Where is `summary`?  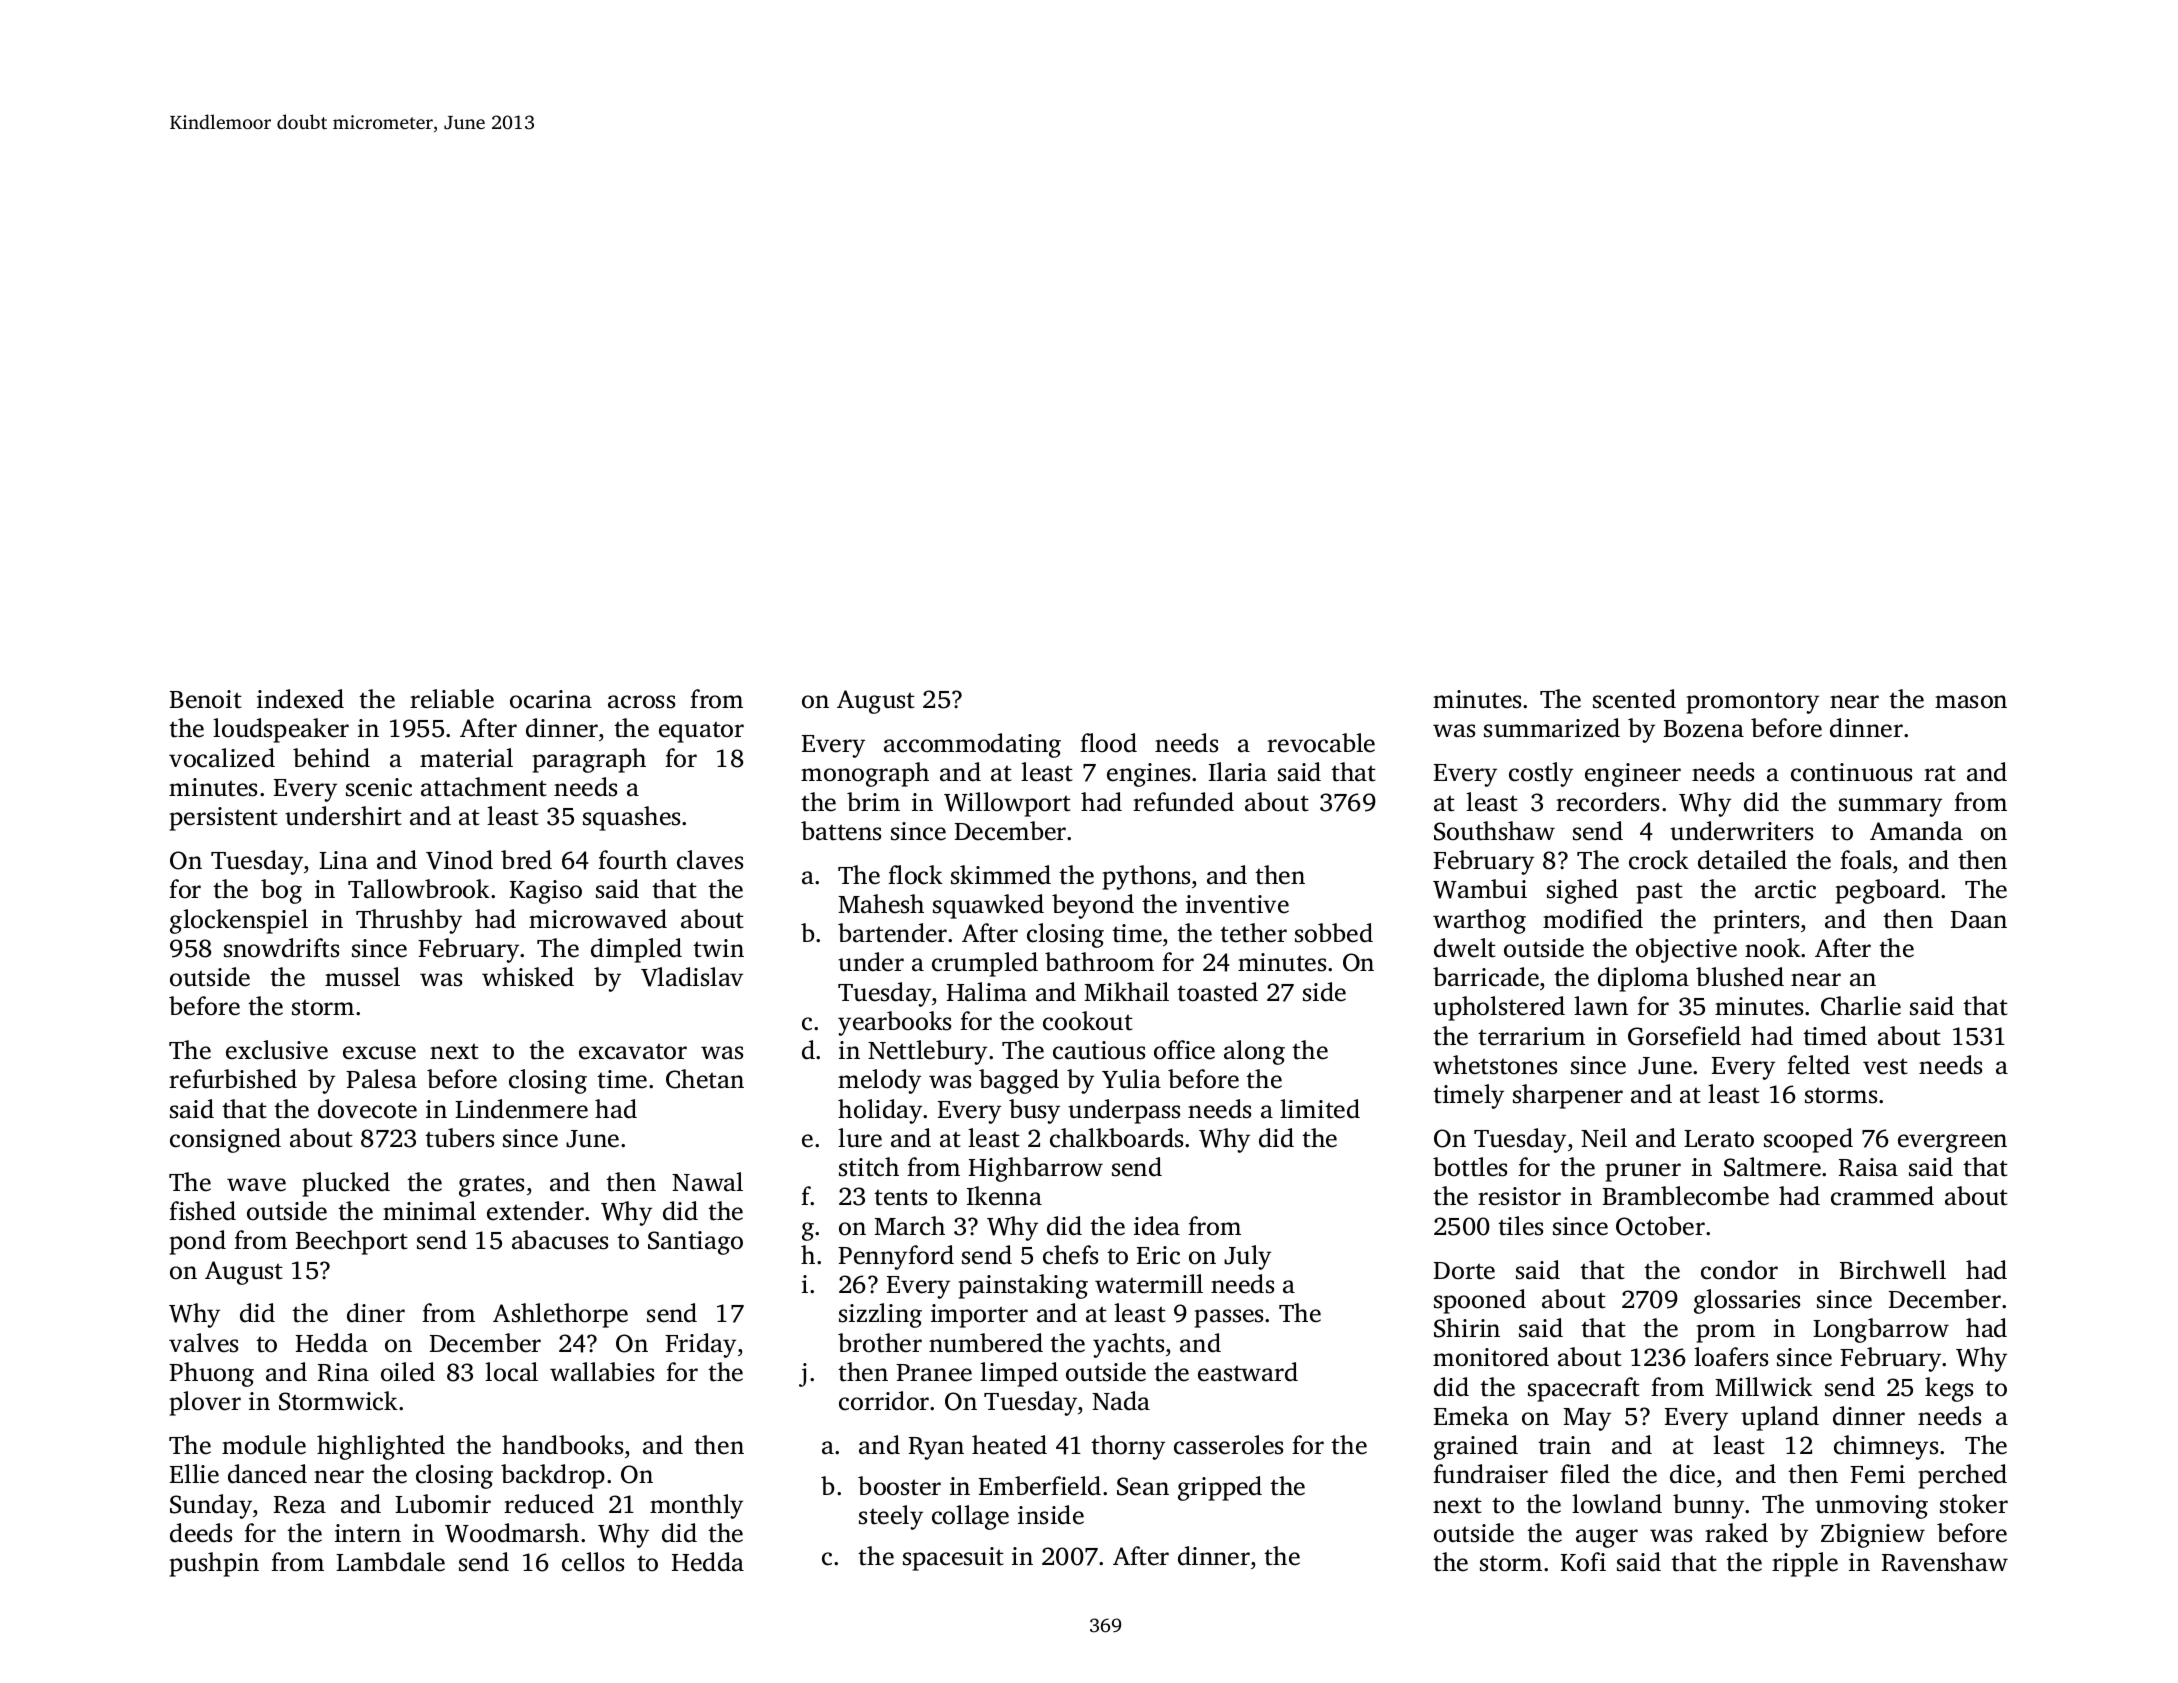
summary is located at coordinates (1890, 807).
